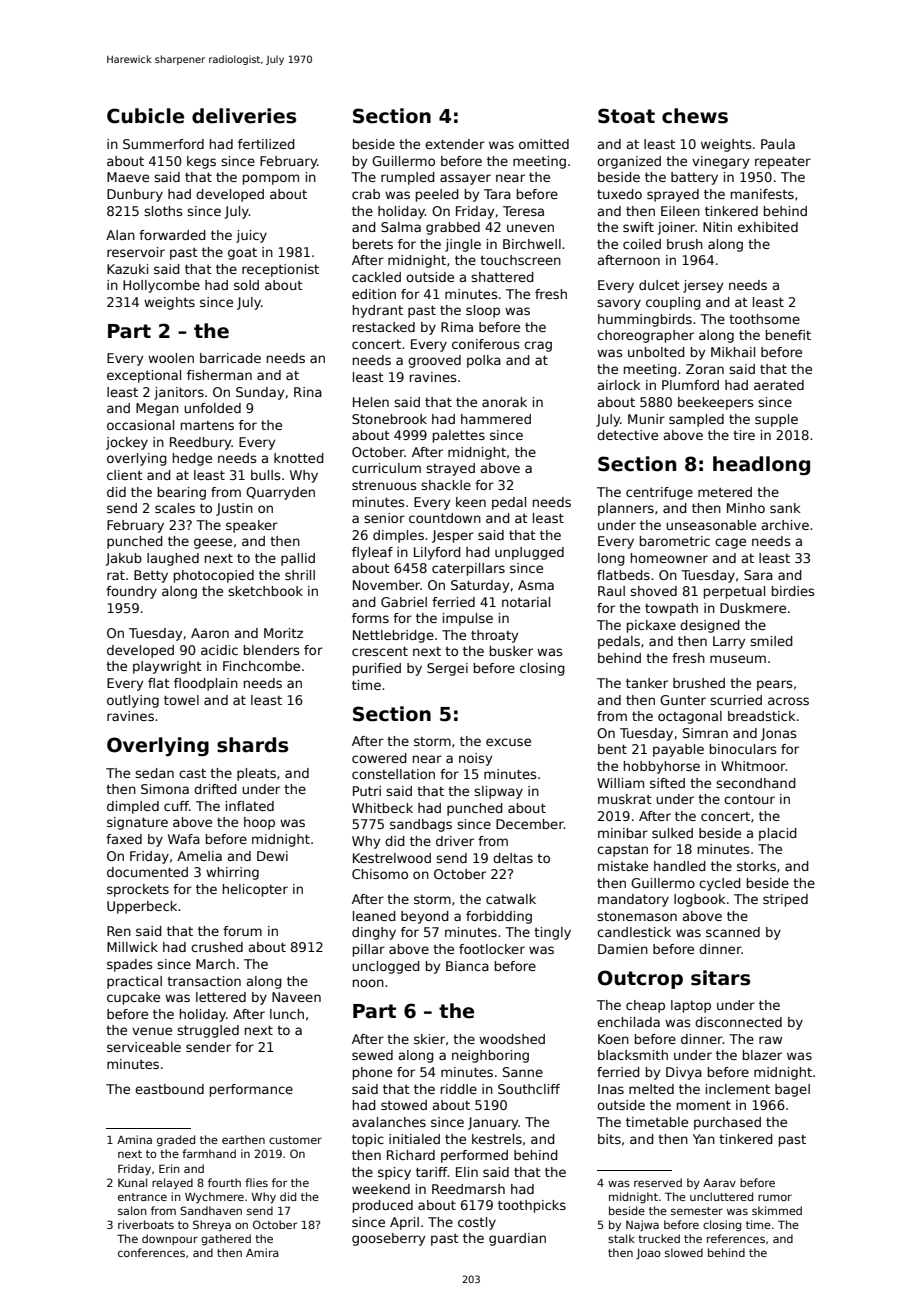 This page has height=1308, width=924. I want to click on Bianca, so click(467, 966).
